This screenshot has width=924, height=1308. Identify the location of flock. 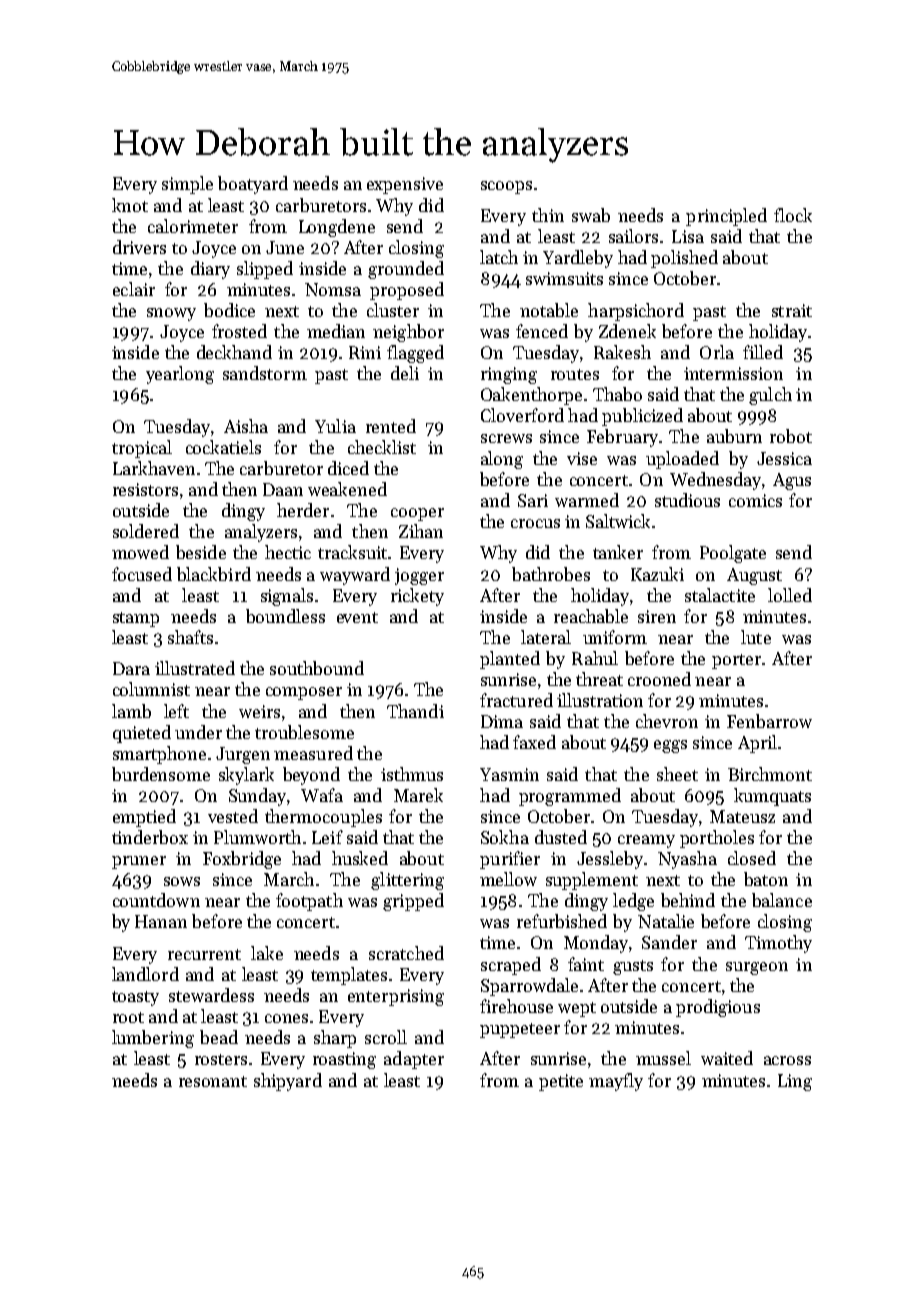
(793, 215).
